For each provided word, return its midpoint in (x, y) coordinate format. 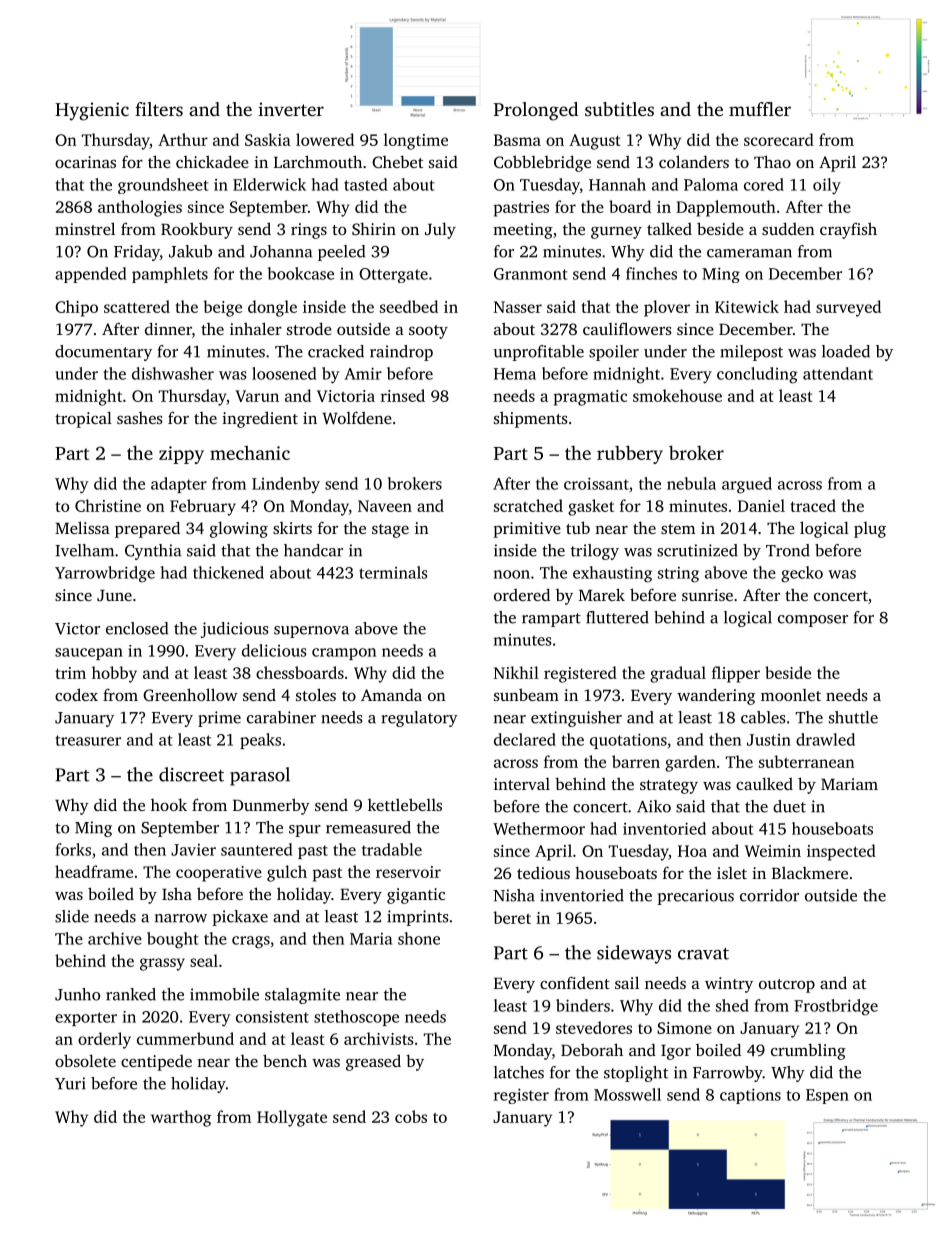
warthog (181, 1118)
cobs (411, 1116)
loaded (846, 351)
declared (525, 739)
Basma (517, 140)
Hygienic (92, 111)
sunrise (707, 595)
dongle (272, 308)
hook (169, 804)
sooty (428, 332)
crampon (344, 654)
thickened (228, 572)
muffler (760, 109)
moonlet (791, 695)
